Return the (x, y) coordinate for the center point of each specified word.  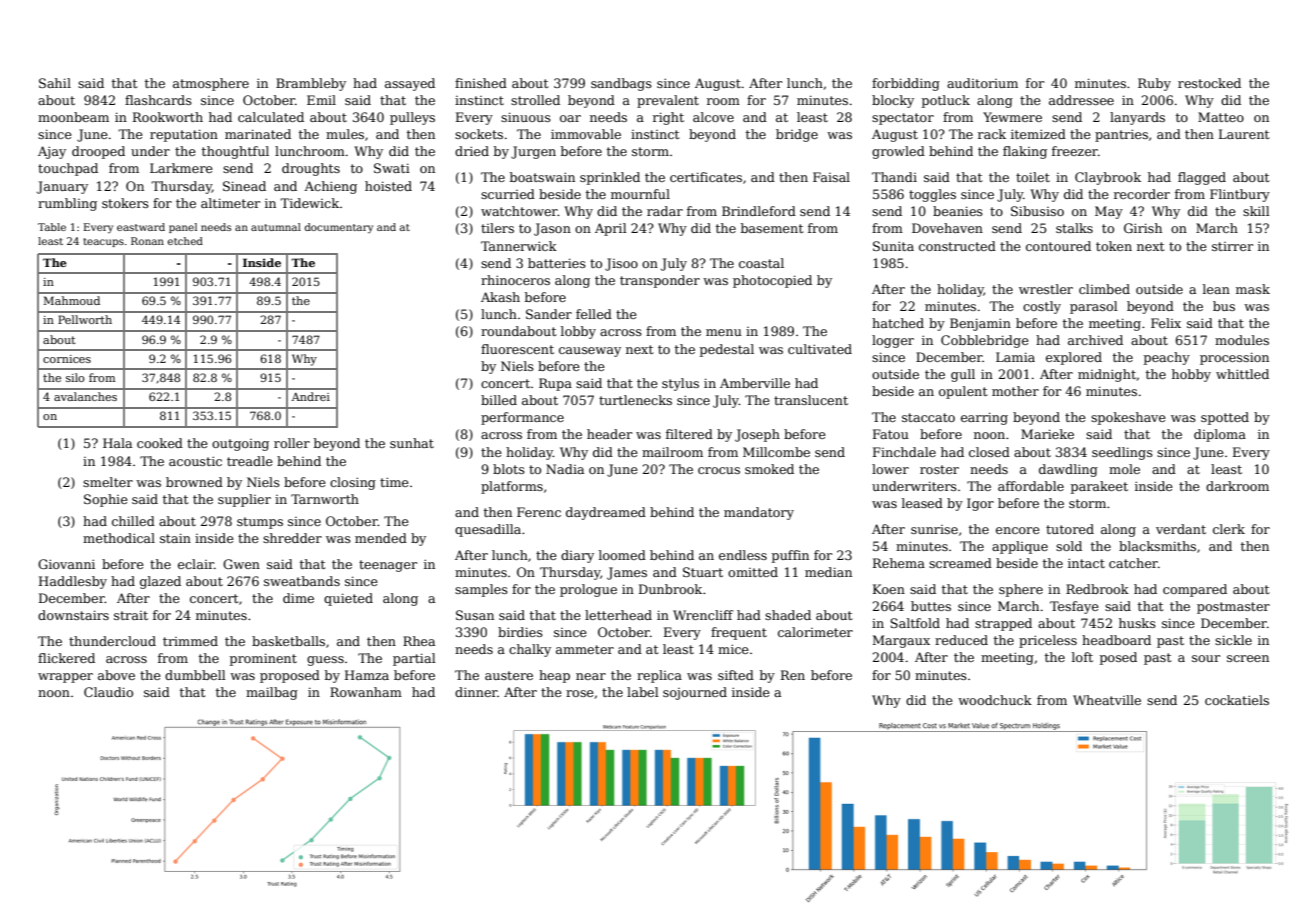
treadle (250, 461)
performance (522, 418)
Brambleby (311, 84)
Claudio (108, 692)
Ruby (1154, 84)
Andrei (311, 396)
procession (1234, 358)
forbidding (906, 84)
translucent (811, 400)
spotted (1225, 418)
